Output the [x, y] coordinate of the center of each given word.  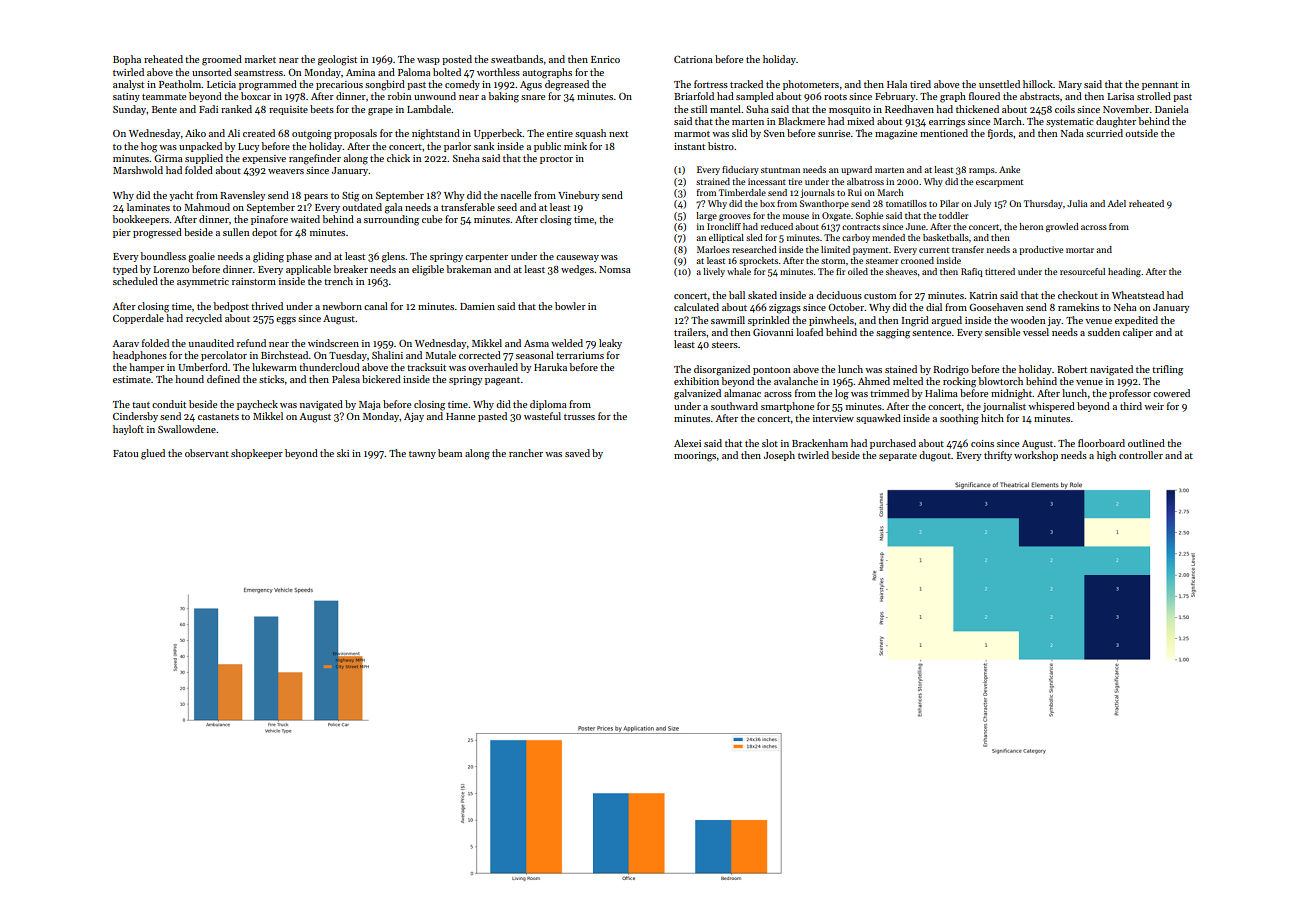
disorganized [722, 370]
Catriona [693, 59]
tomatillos [906, 203]
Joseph [779, 456]
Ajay [414, 417]
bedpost [231, 307]
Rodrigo [951, 370]
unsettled [999, 84]
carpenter [486, 258]
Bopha [127, 60]
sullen [236, 232]
